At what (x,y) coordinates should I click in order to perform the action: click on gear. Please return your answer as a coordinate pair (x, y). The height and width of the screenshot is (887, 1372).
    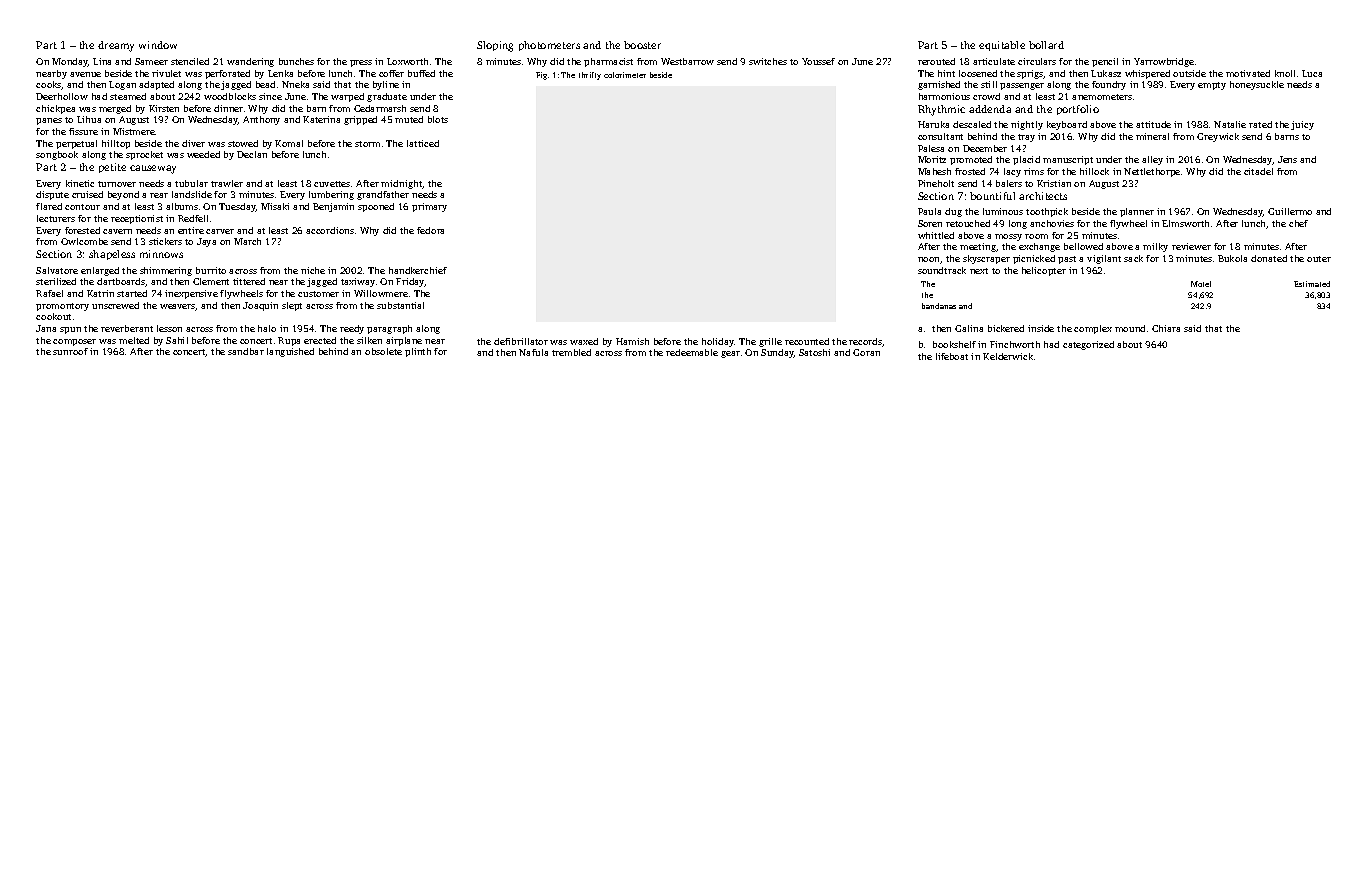
    Looking at the image, I should click on (730, 354).
